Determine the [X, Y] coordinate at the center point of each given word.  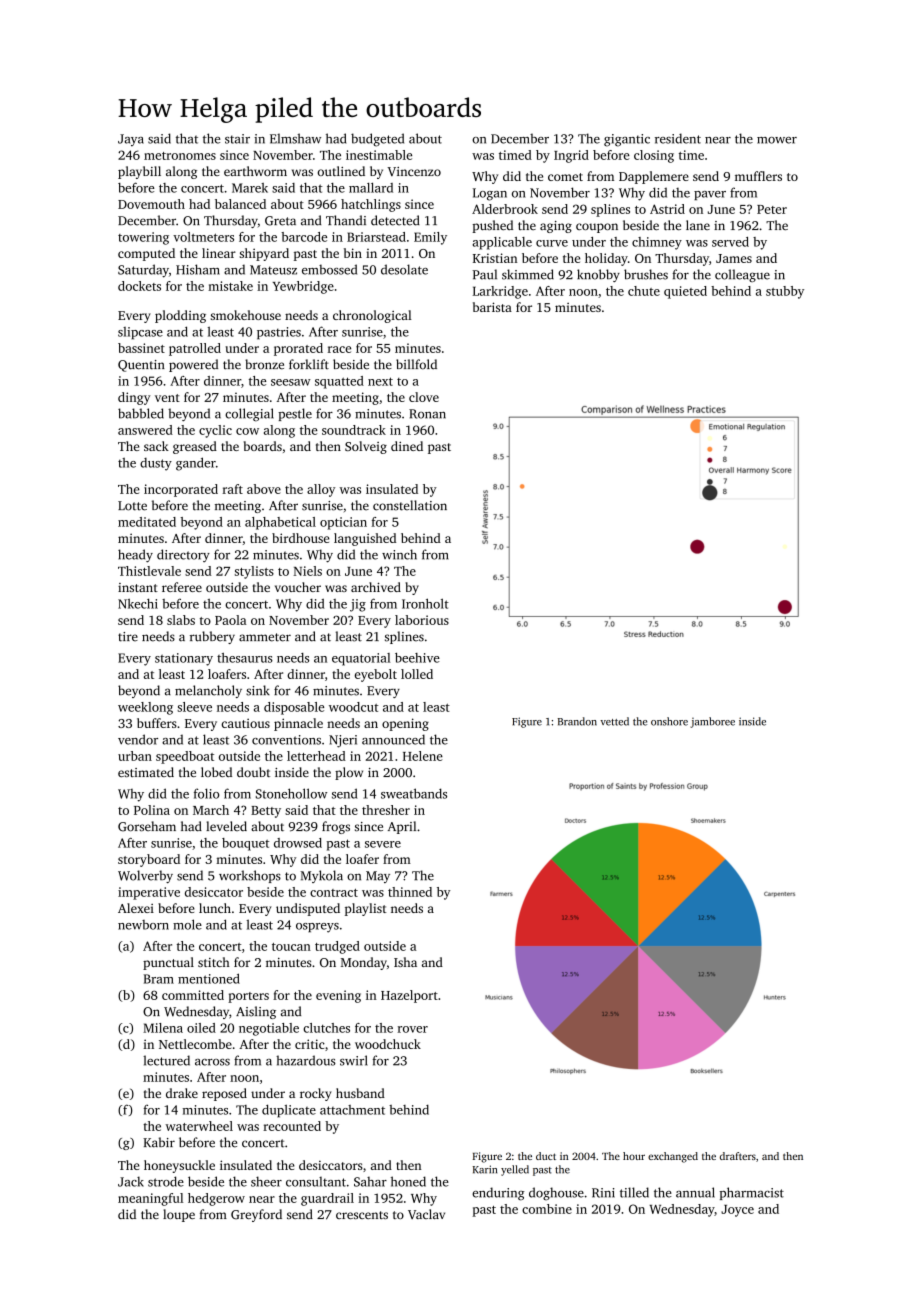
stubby [785, 292]
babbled [141, 413]
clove [424, 397]
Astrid [667, 209]
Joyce [737, 1211]
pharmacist [752, 1193]
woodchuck [388, 1044]
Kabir [159, 1142]
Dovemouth [151, 204]
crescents [362, 1215]
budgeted [377, 140]
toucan [291, 947]
